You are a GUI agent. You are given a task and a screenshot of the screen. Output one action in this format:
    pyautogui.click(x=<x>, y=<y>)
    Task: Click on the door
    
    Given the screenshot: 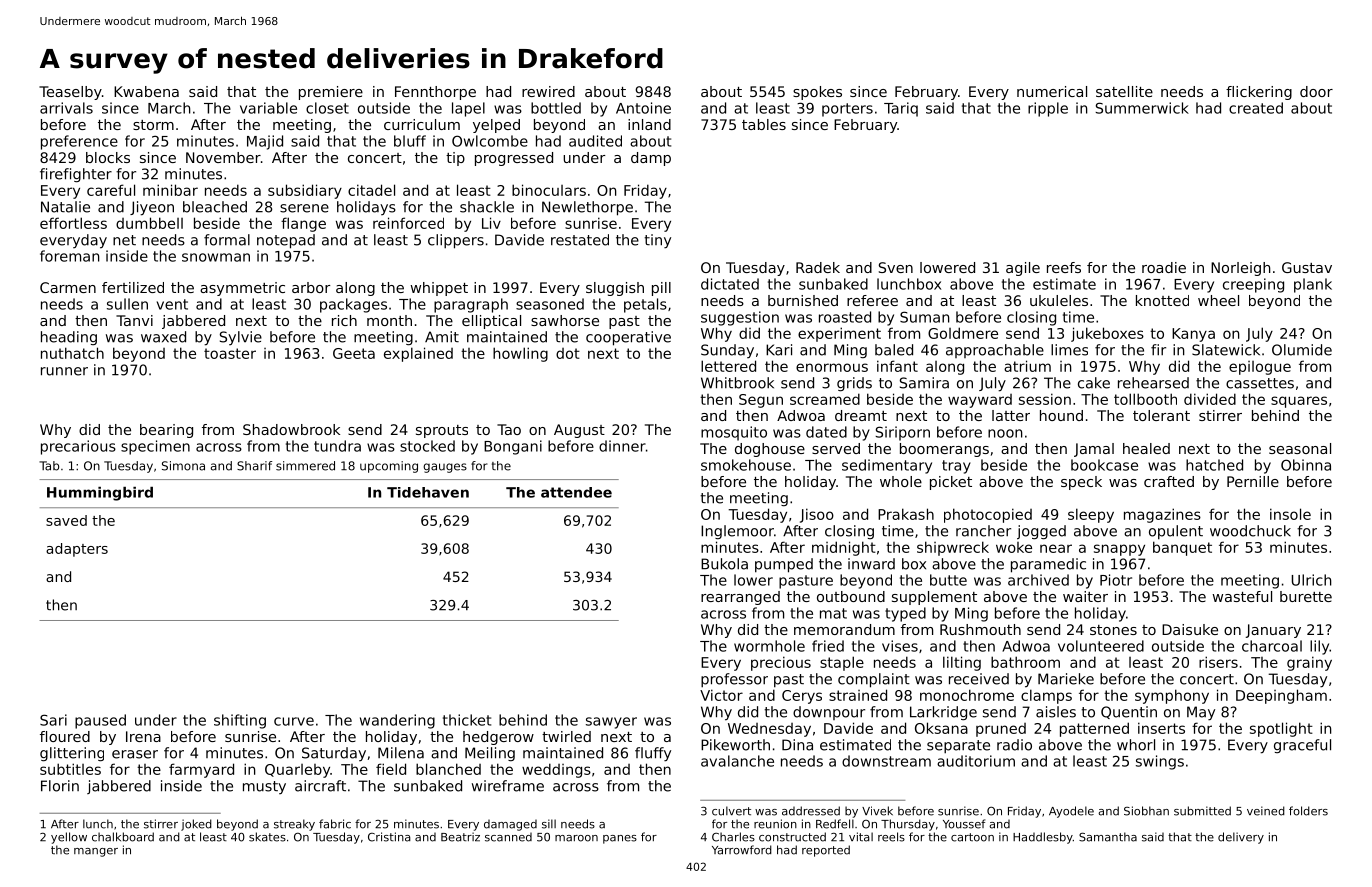 What is the action you would take?
    pyautogui.click(x=1316, y=91)
